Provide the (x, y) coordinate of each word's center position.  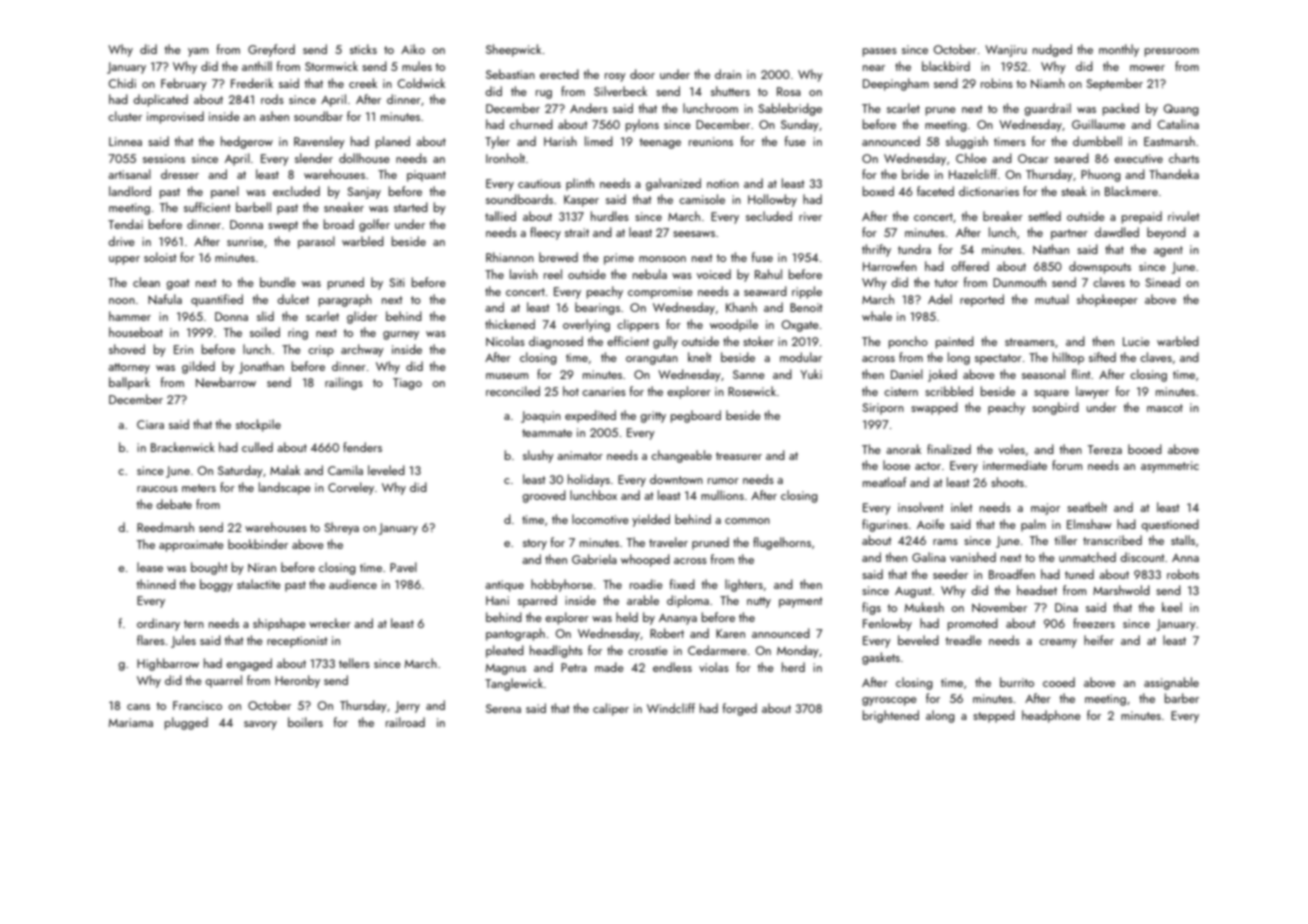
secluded (769, 216)
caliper (611, 709)
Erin (183, 349)
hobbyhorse (562, 585)
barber (1182, 698)
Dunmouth (1019, 282)
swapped (934, 408)
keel (1172, 607)
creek (363, 83)
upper (124, 260)
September (1115, 84)
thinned (156, 584)
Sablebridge (790, 109)
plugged (186, 723)
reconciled (513, 391)
